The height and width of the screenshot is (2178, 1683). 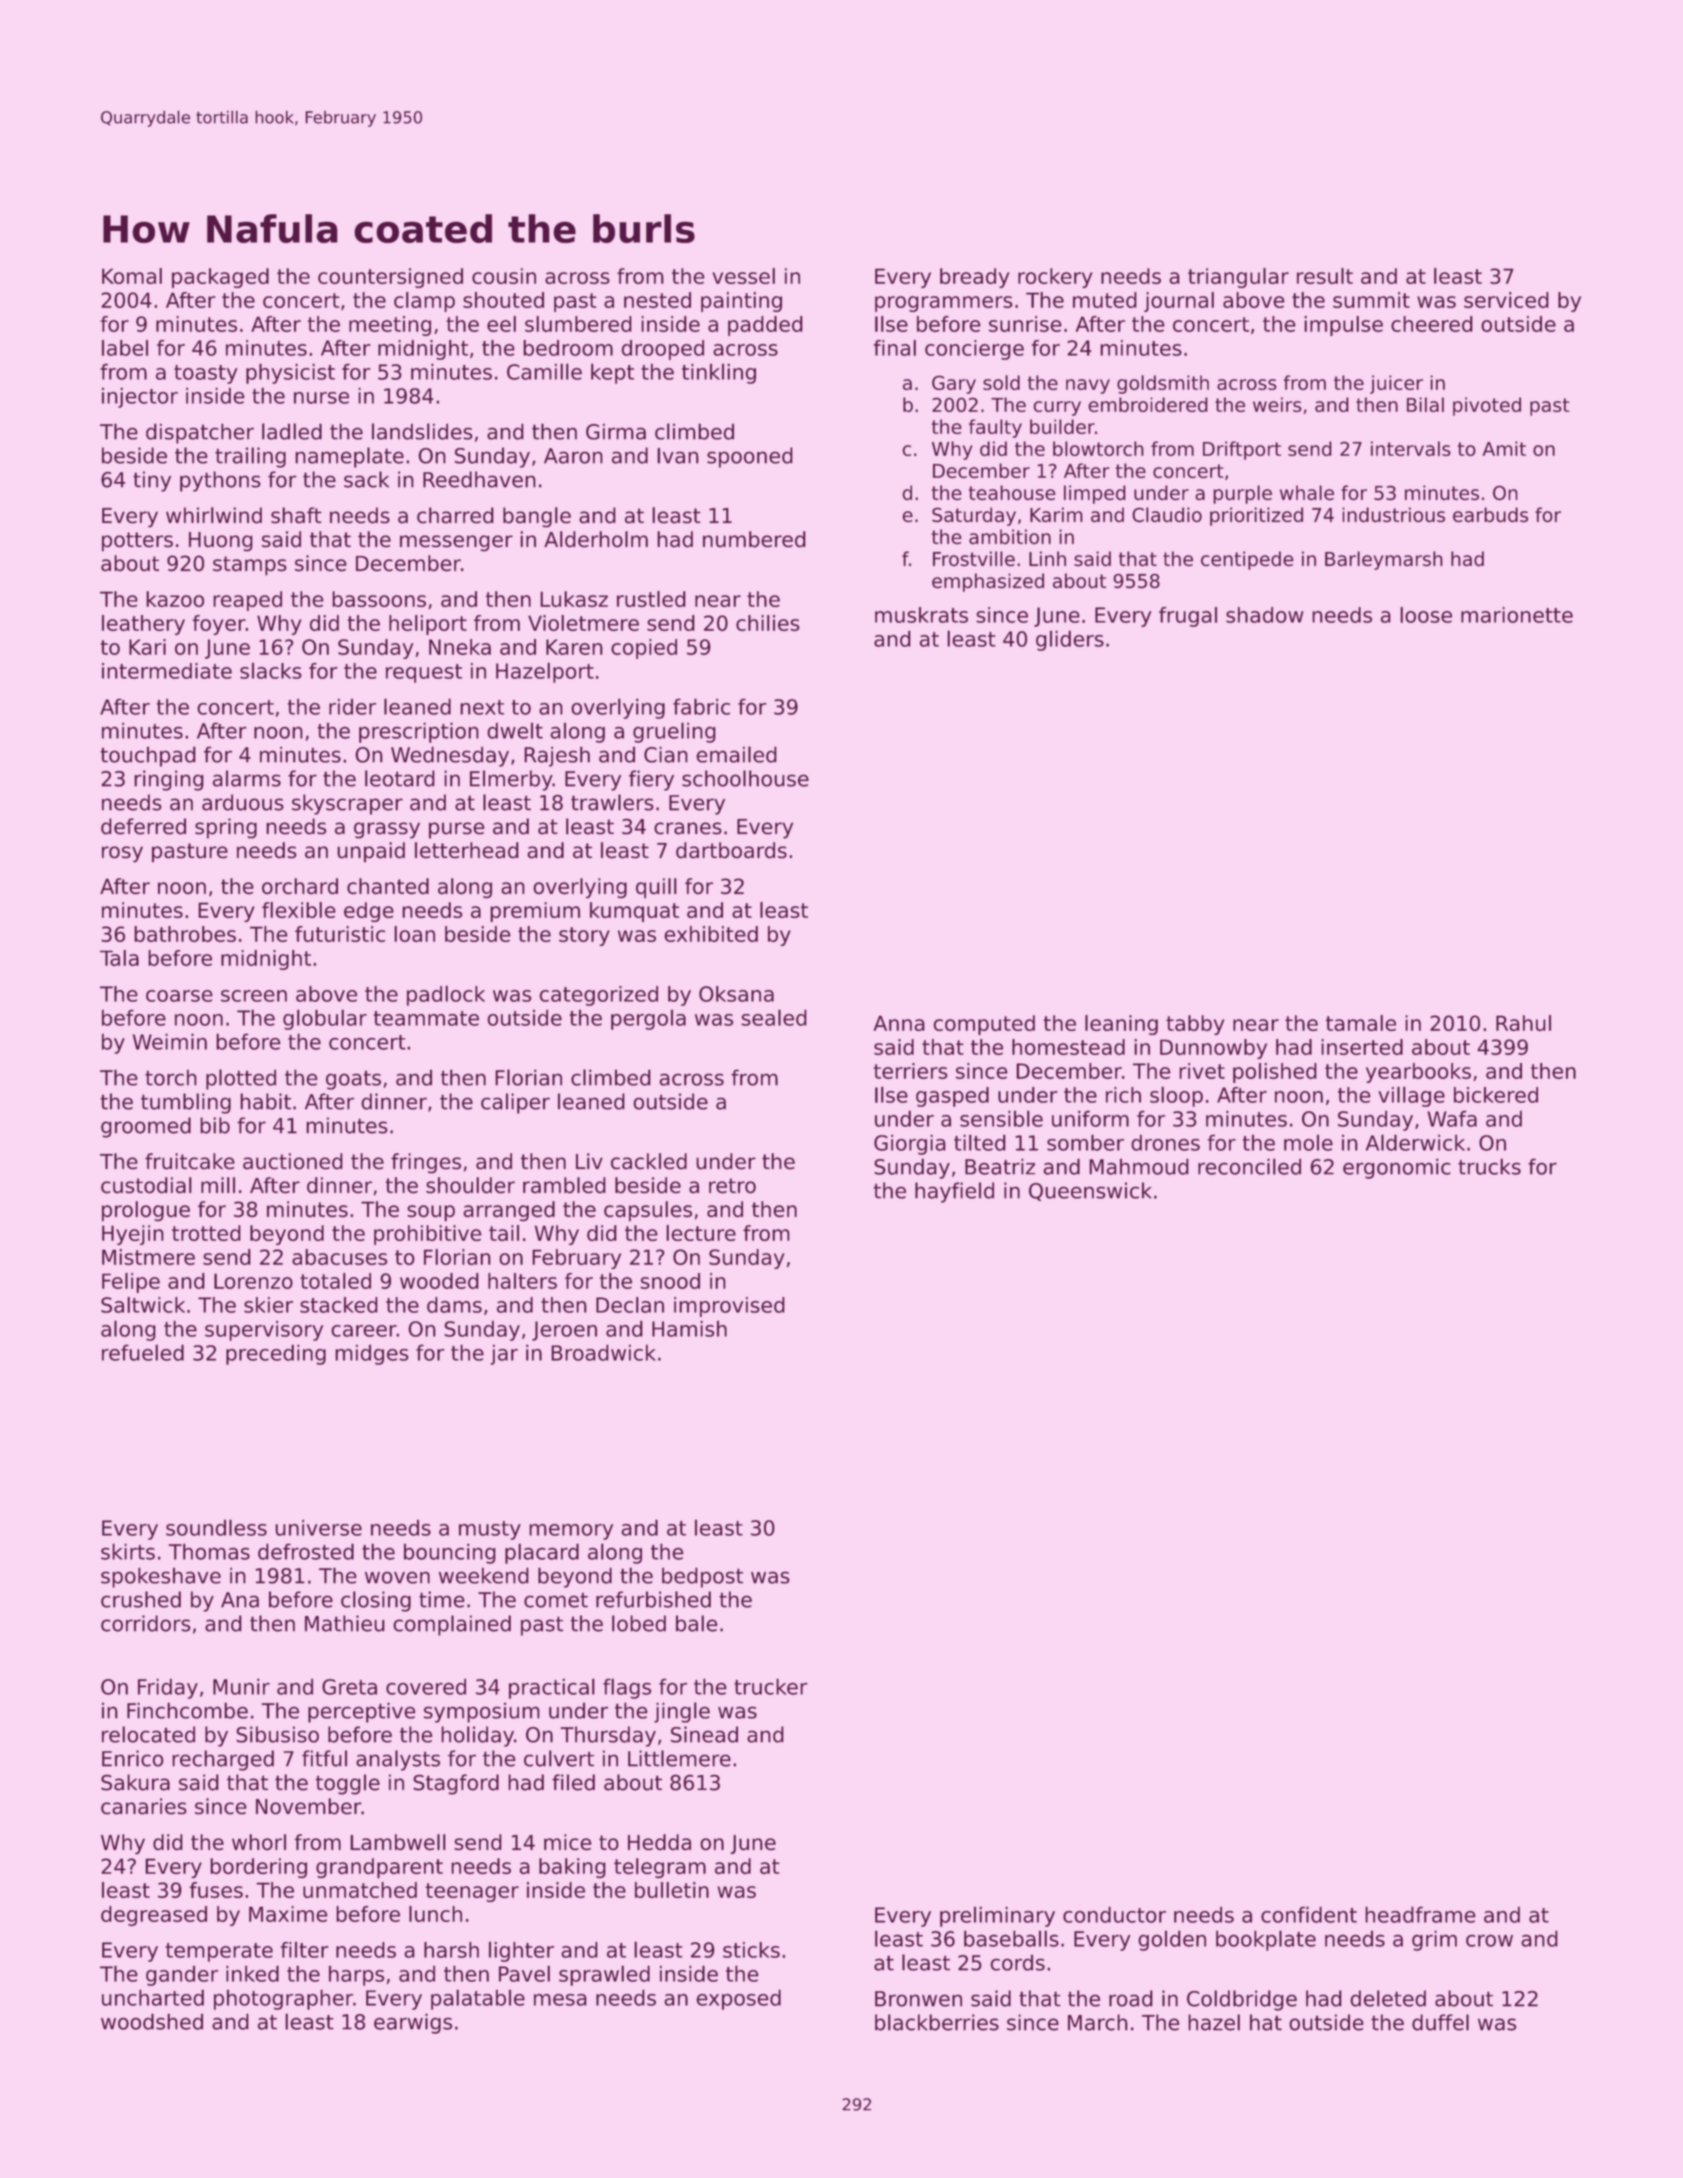 What do you see at coordinates (1242, 2000) in the screenshot?
I see `Coldbridge` at bounding box center [1242, 2000].
